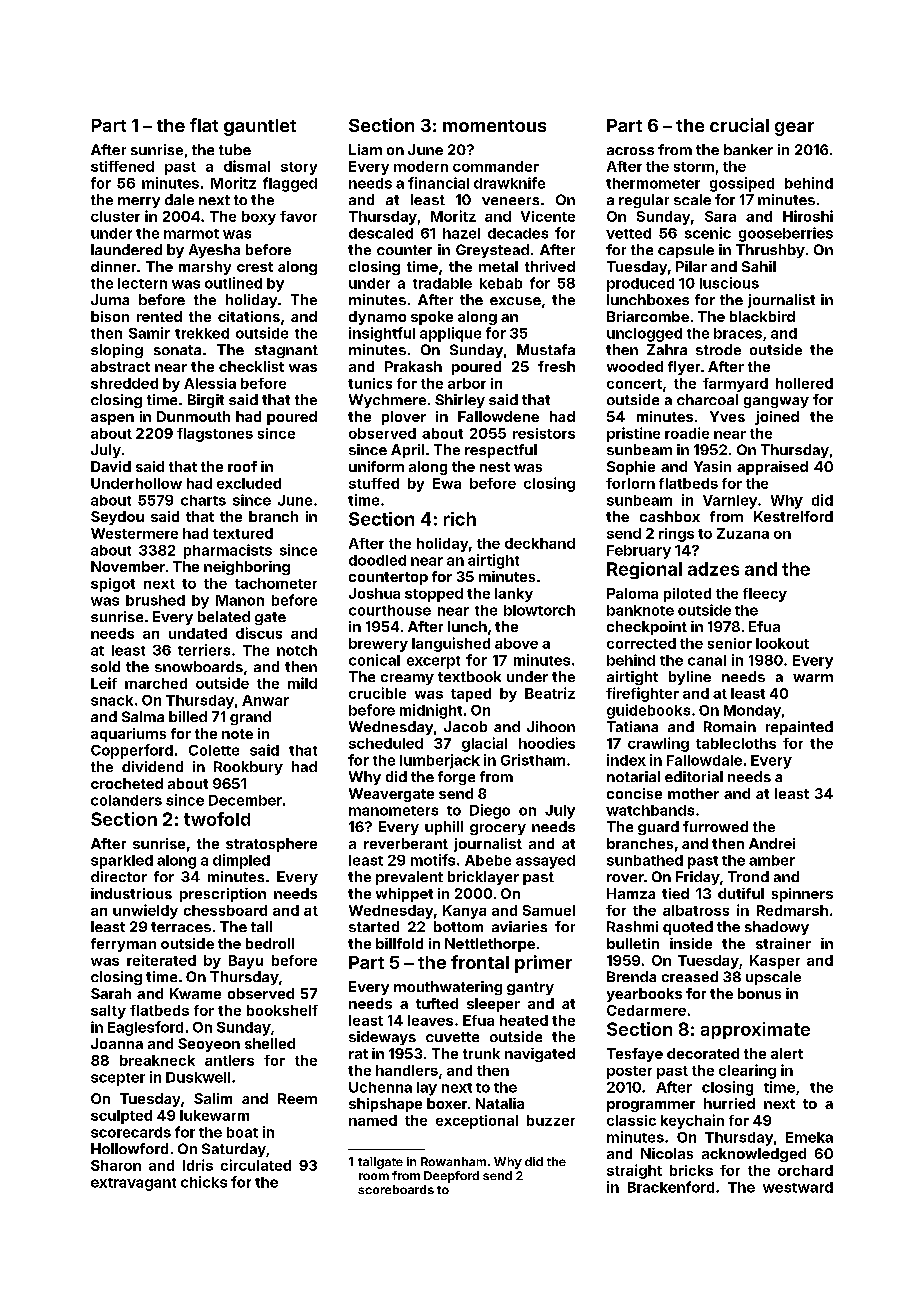 Image resolution: width=924 pixels, height=1308 pixels. What do you see at coordinates (204, 1182) in the document?
I see `chicks` at bounding box center [204, 1182].
